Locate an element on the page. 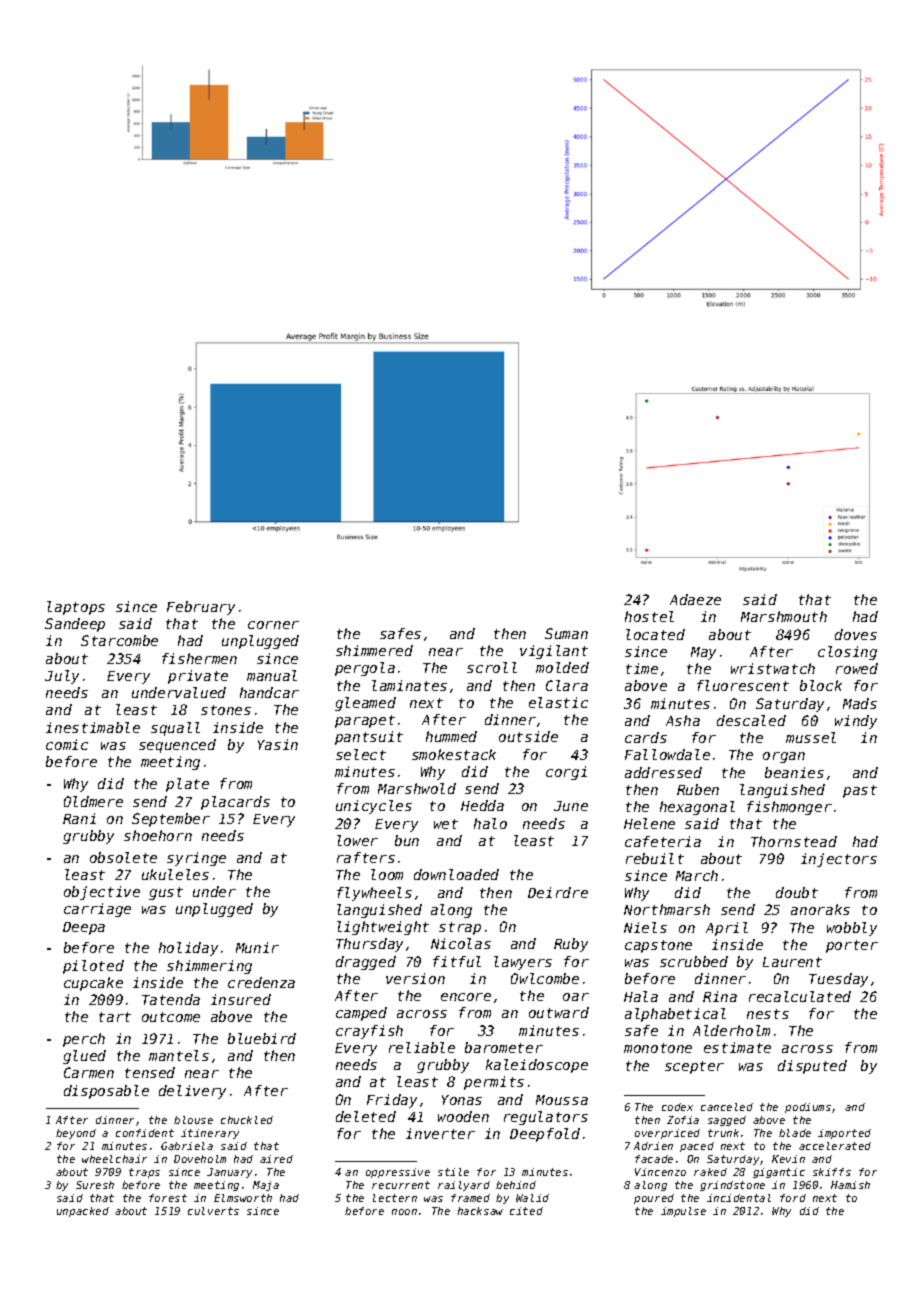  piloted is located at coordinates (93, 967).
